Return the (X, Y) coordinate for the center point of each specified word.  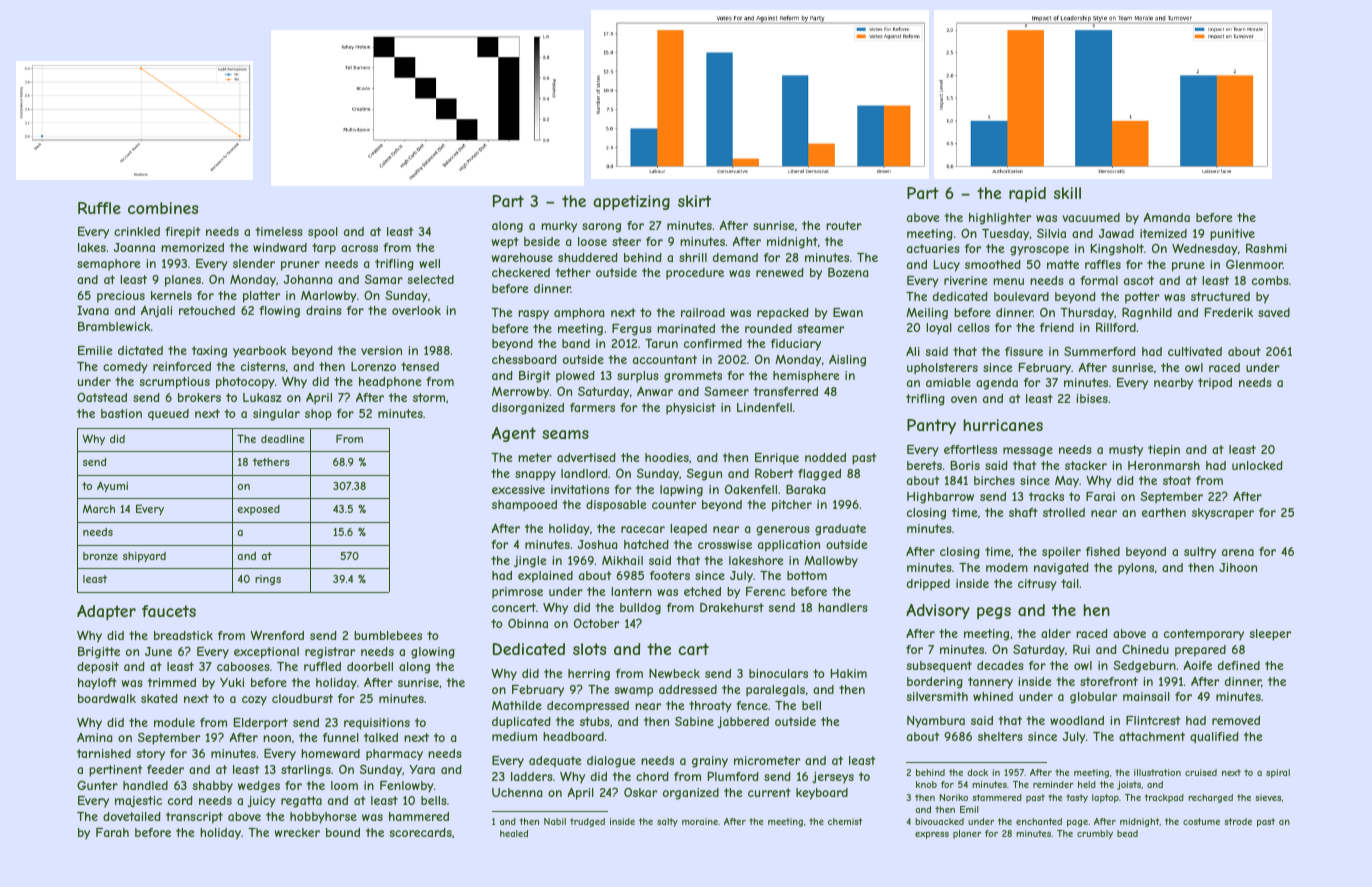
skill (1067, 193)
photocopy (245, 383)
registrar (330, 653)
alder (1056, 633)
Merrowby (520, 393)
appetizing (631, 202)
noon (277, 738)
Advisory (938, 611)
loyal (939, 329)
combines (163, 208)
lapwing (681, 491)
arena (1238, 552)
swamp (633, 692)
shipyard (144, 557)
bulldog (640, 609)
